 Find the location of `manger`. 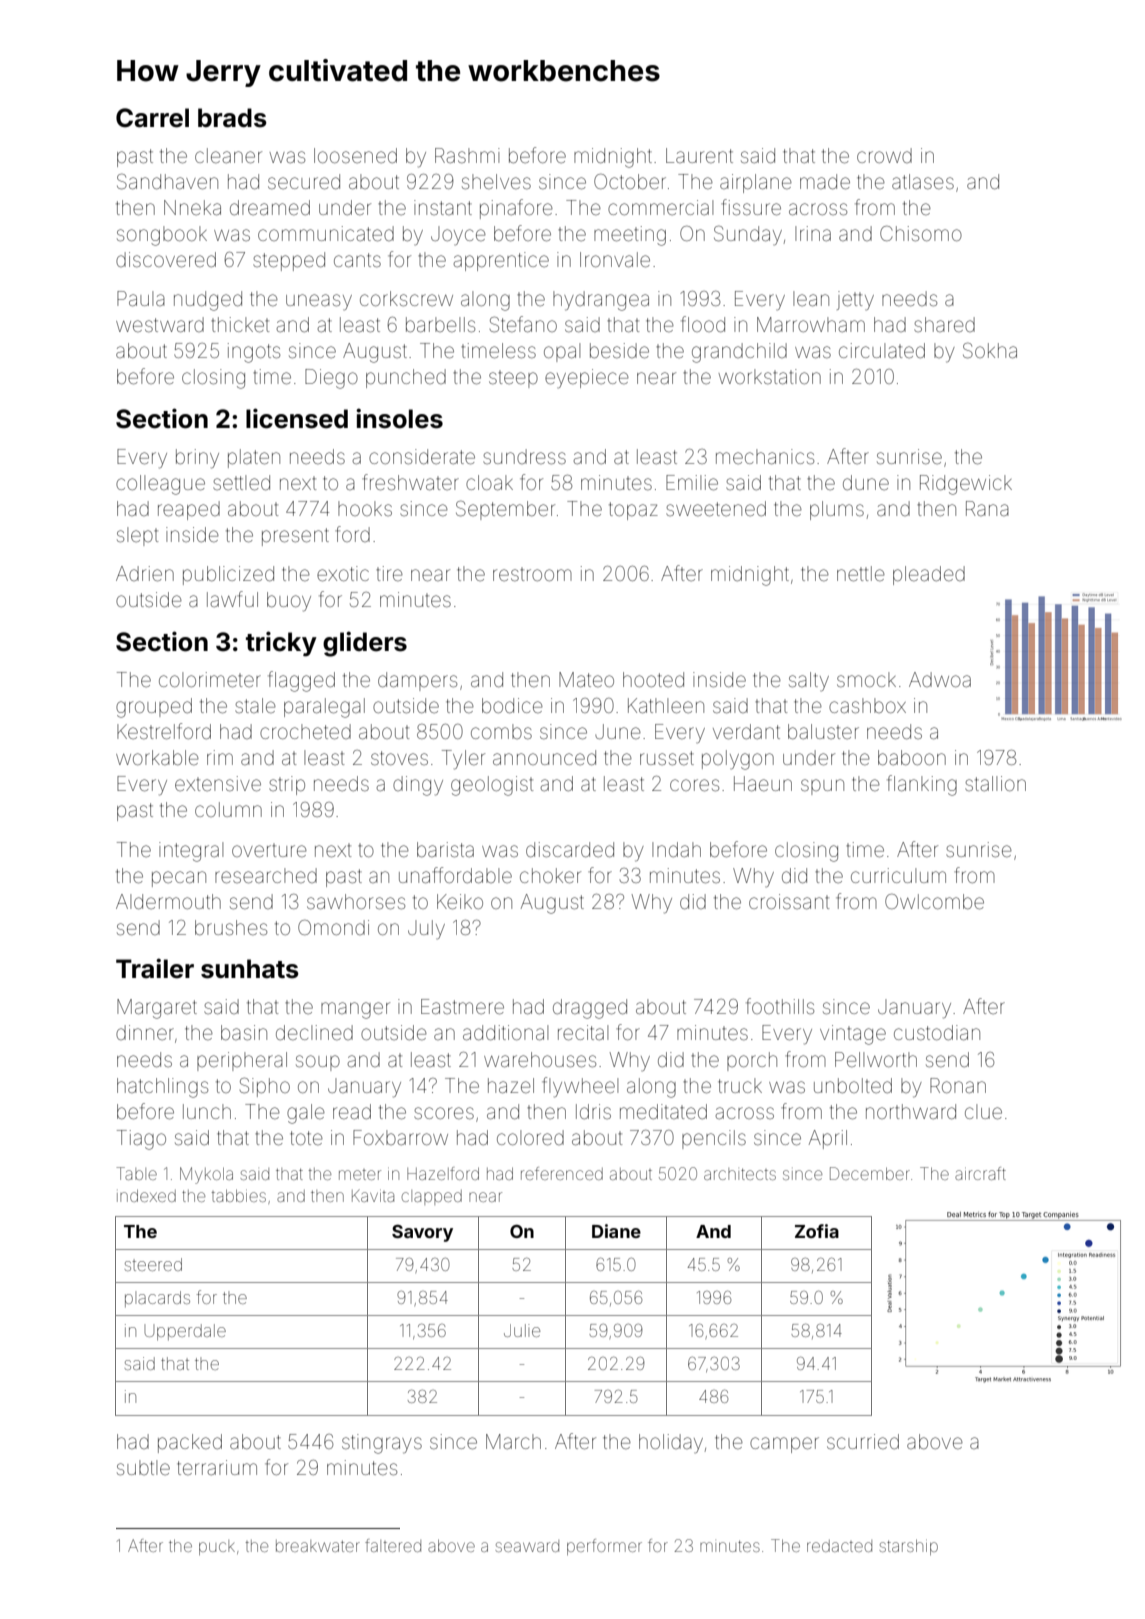

manger is located at coordinates (355, 1010).
